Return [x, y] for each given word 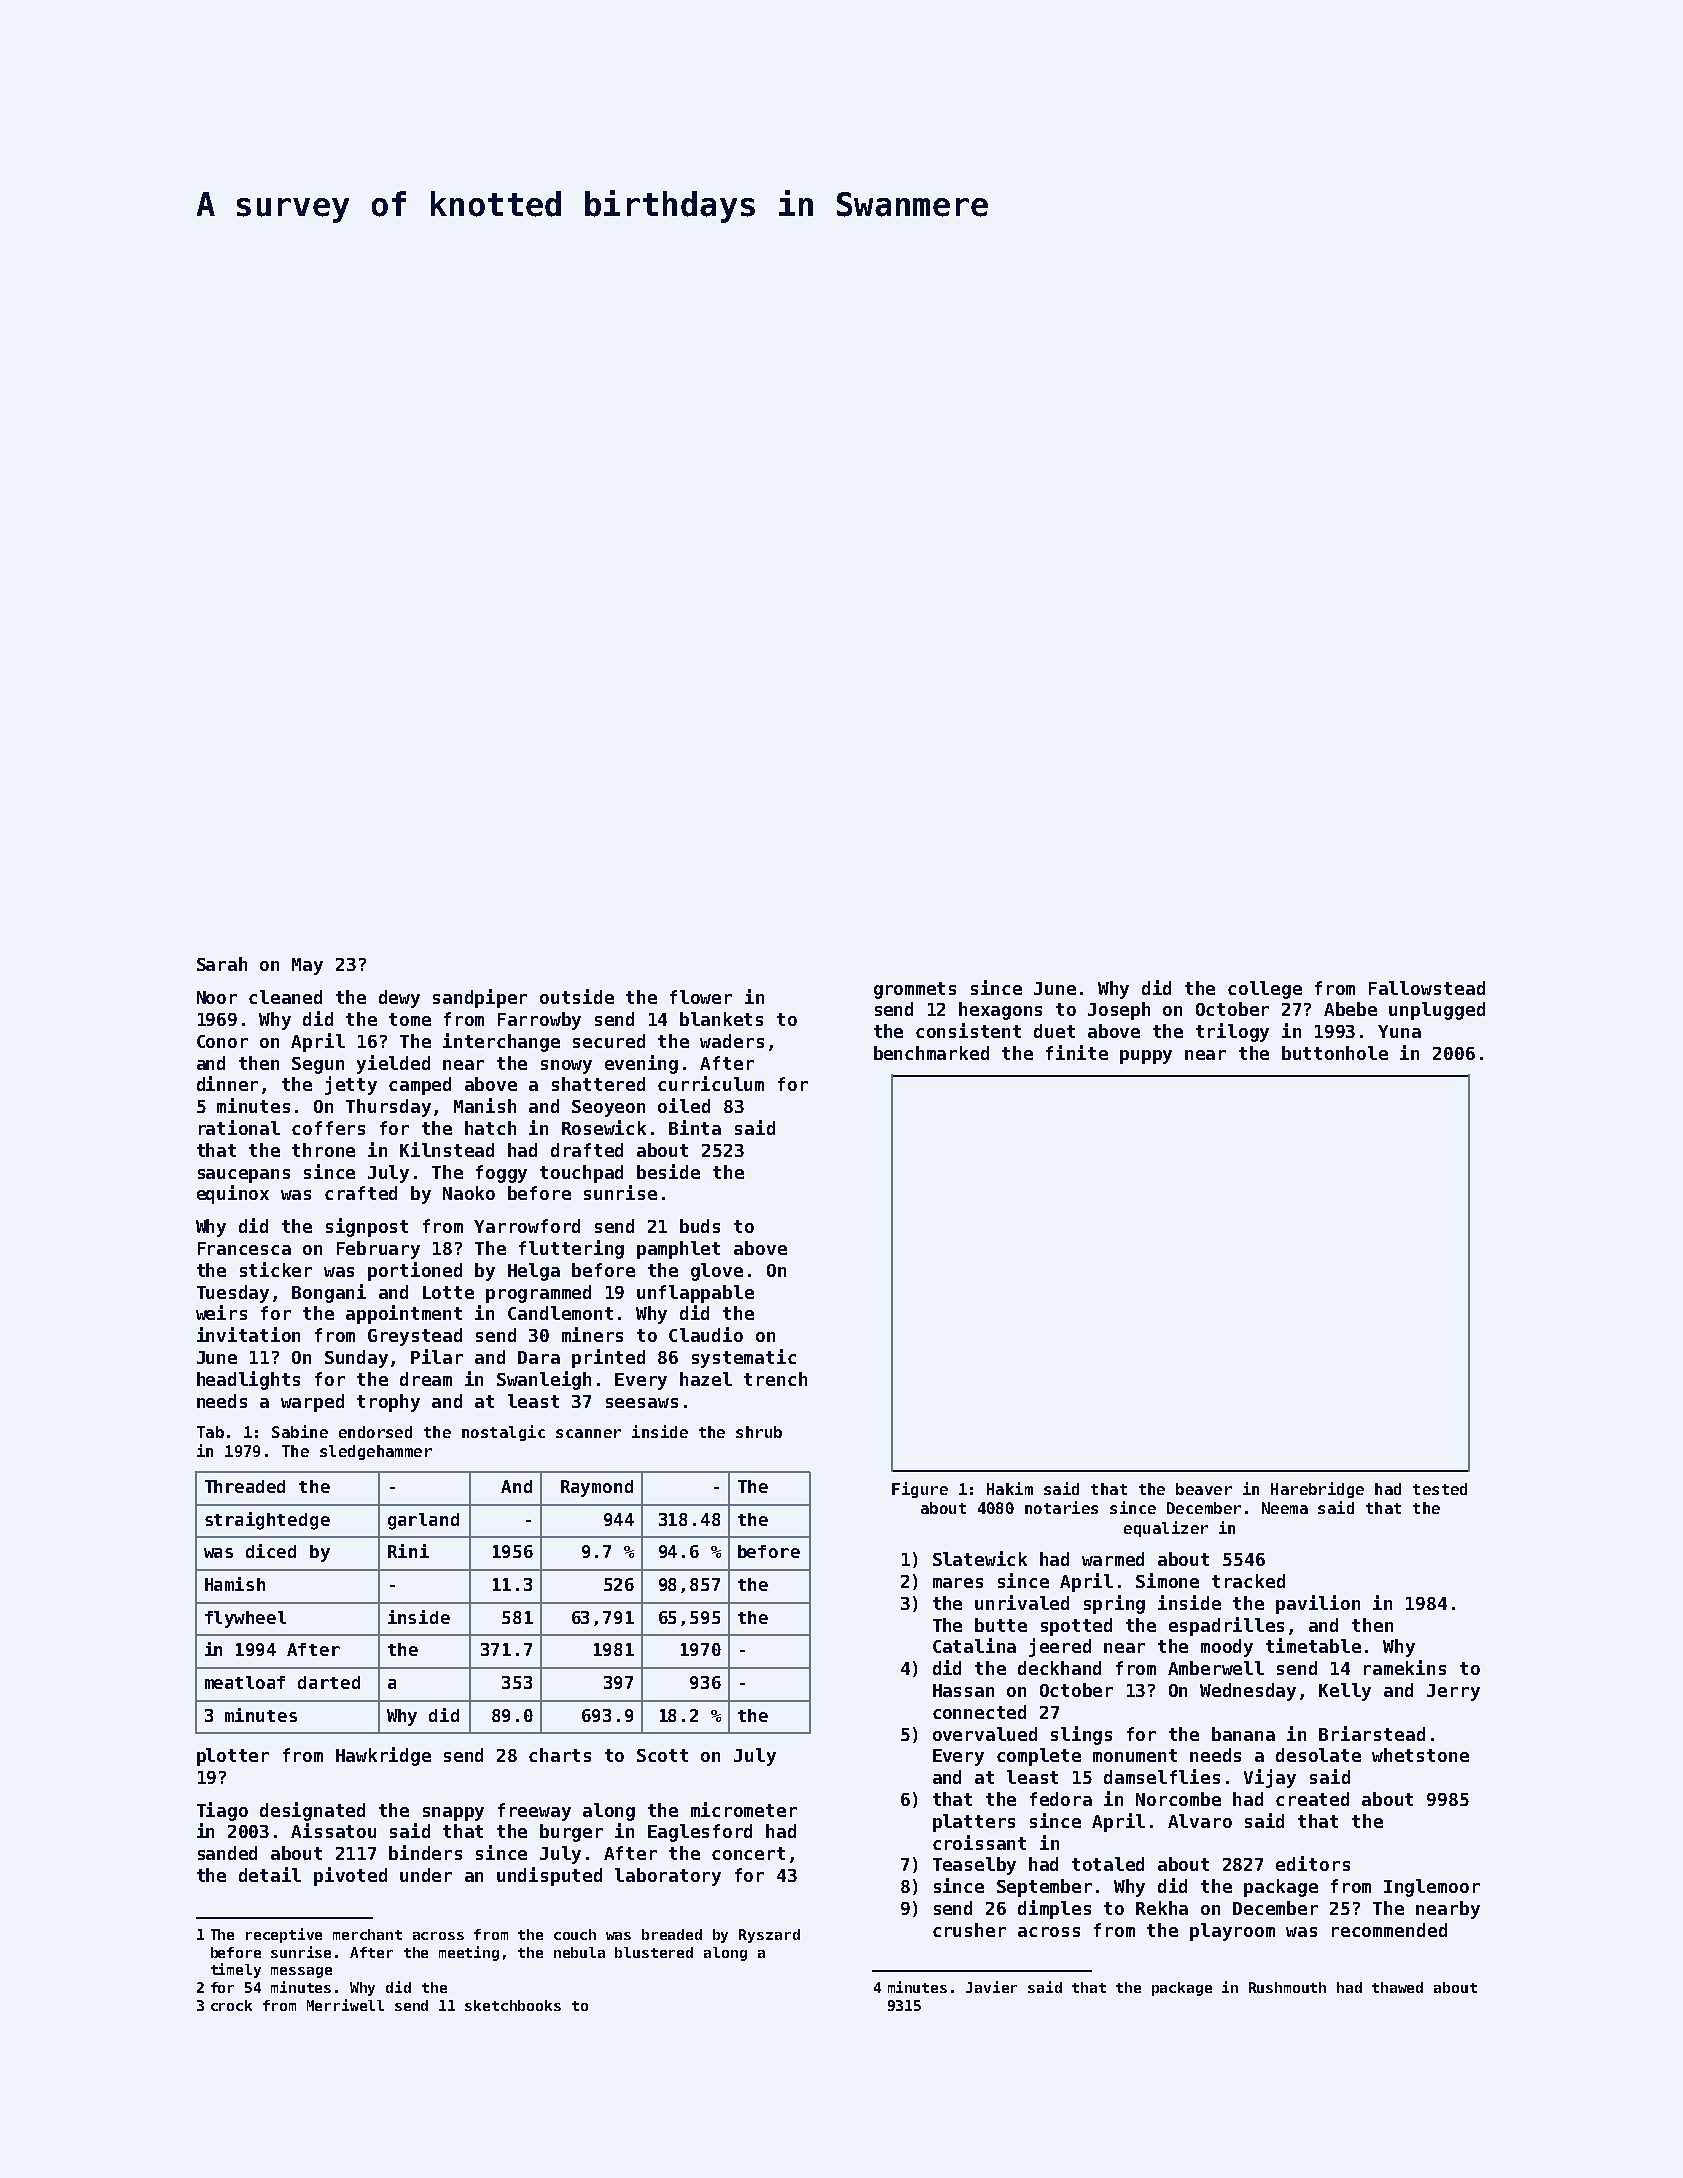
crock [231, 2005]
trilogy [1232, 1032]
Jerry [1453, 1692]
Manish [485, 1105]
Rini [408, 1551]
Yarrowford [527, 1226]
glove [717, 1272]
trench [775, 1379]
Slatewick [980, 1558]
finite [1077, 1052]
